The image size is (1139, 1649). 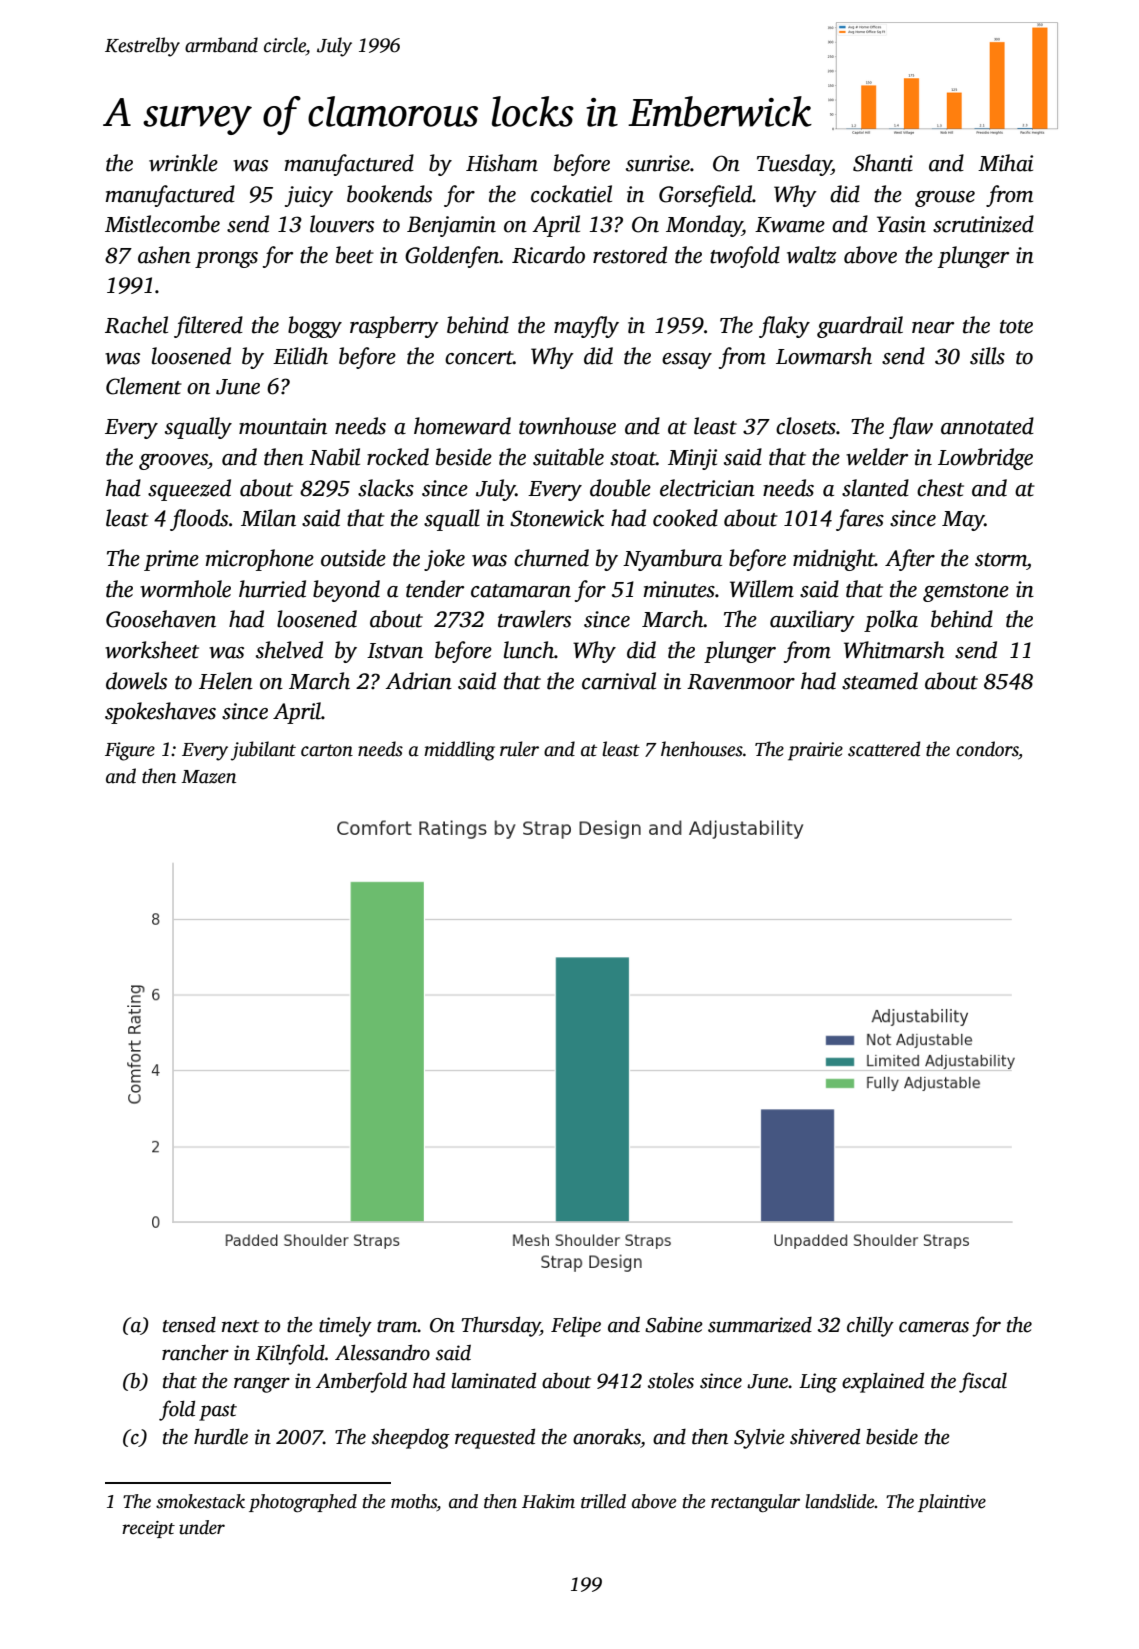 I want to click on condors, so click(x=987, y=749).
